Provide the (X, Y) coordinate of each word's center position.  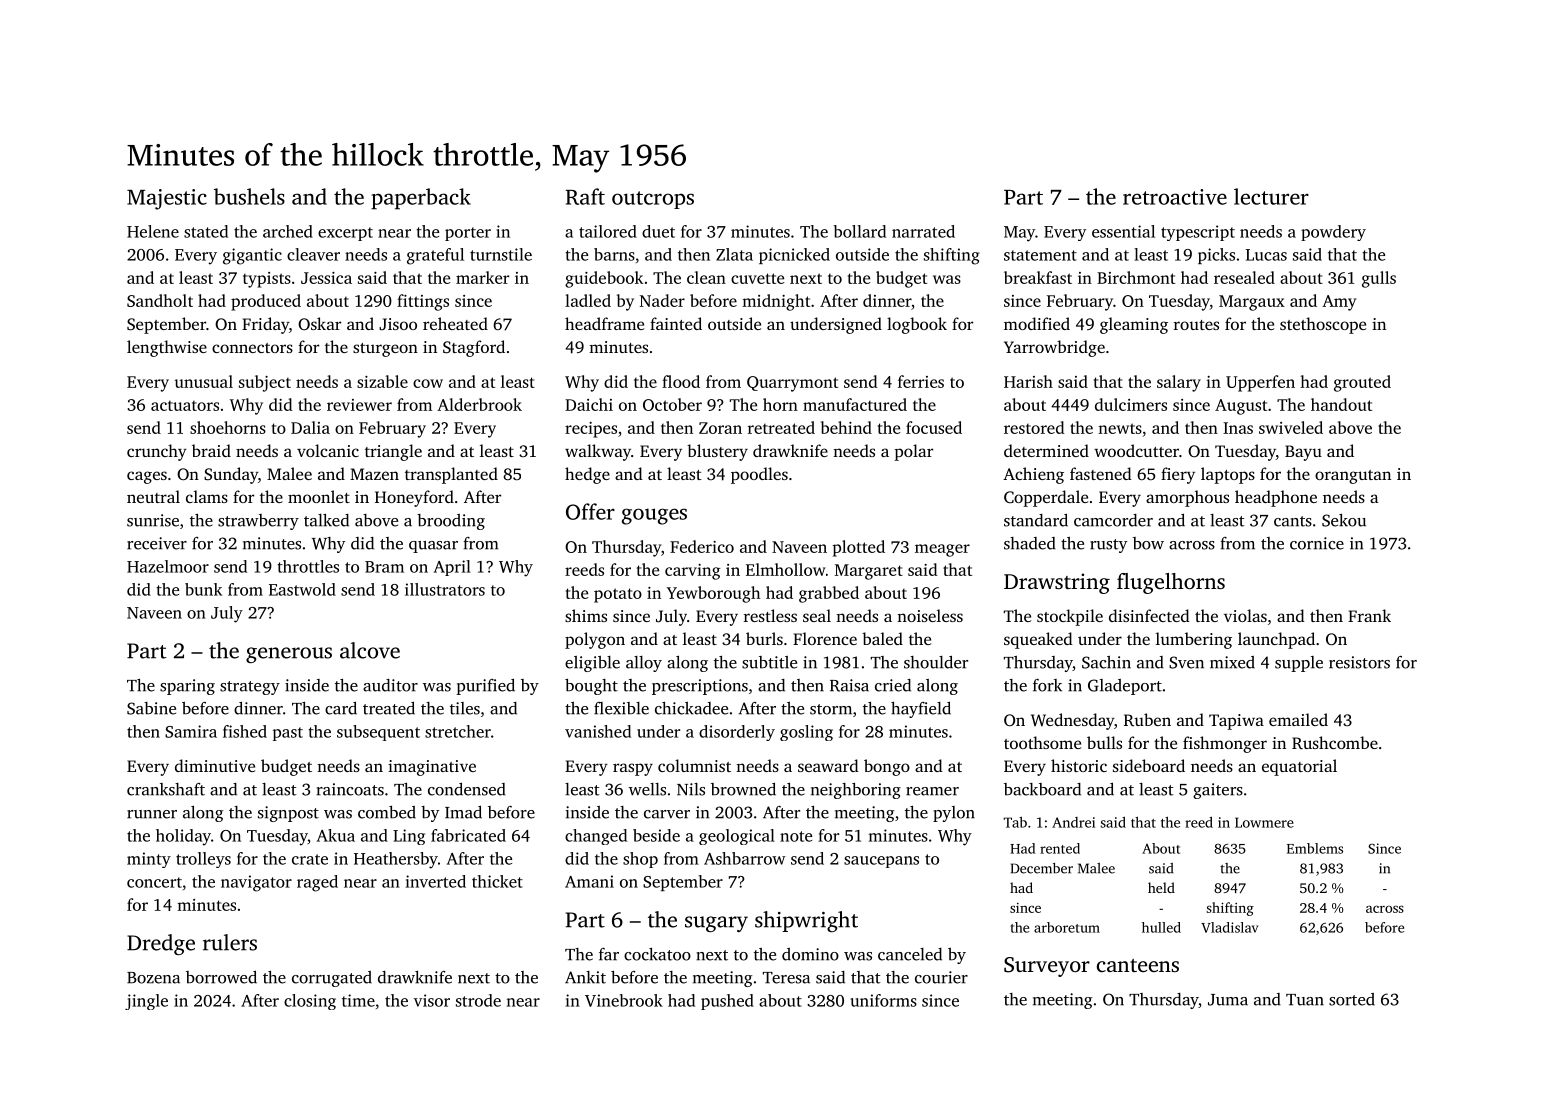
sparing (187, 687)
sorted (1352, 999)
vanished (598, 731)
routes (1196, 325)
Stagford (474, 348)
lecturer (1271, 196)
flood (681, 381)
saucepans (881, 862)
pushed (727, 1002)
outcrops (653, 200)
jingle (146, 1002)
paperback (421, 199)
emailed (1298, 719)
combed (387, 812)
